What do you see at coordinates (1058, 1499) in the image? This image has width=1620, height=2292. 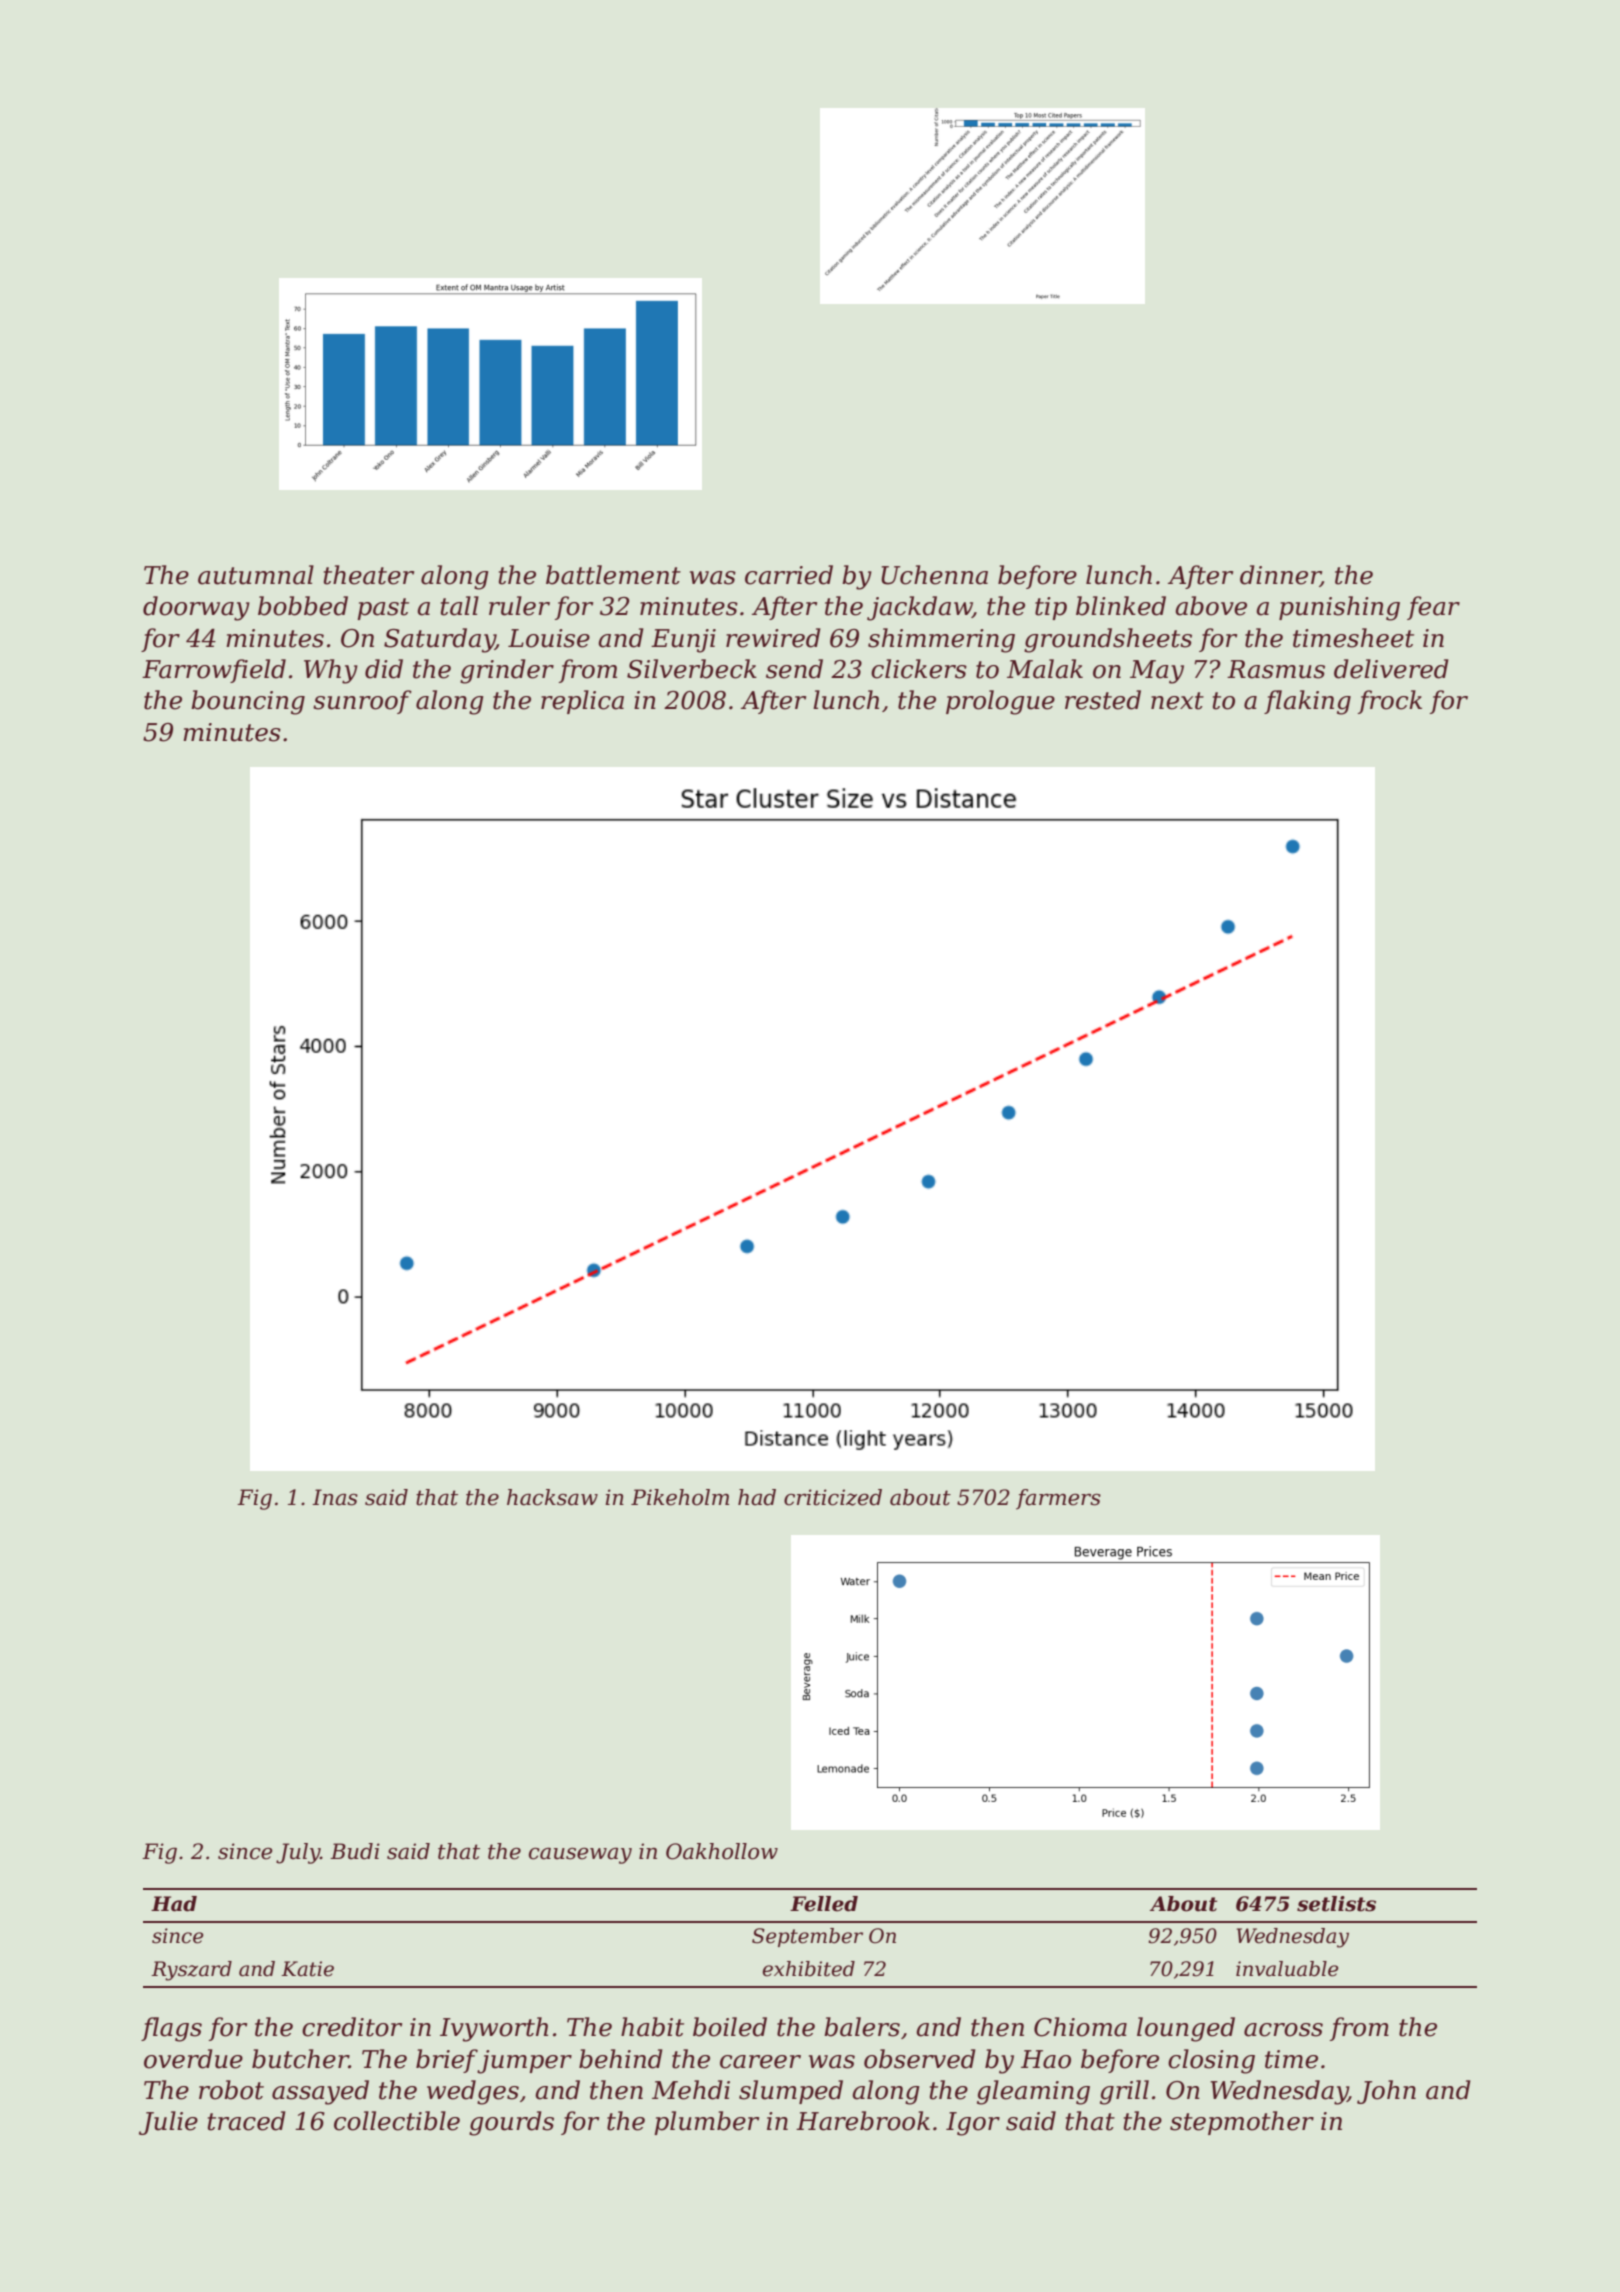 I see `farmers` at bounding box center [1058, 1499].
